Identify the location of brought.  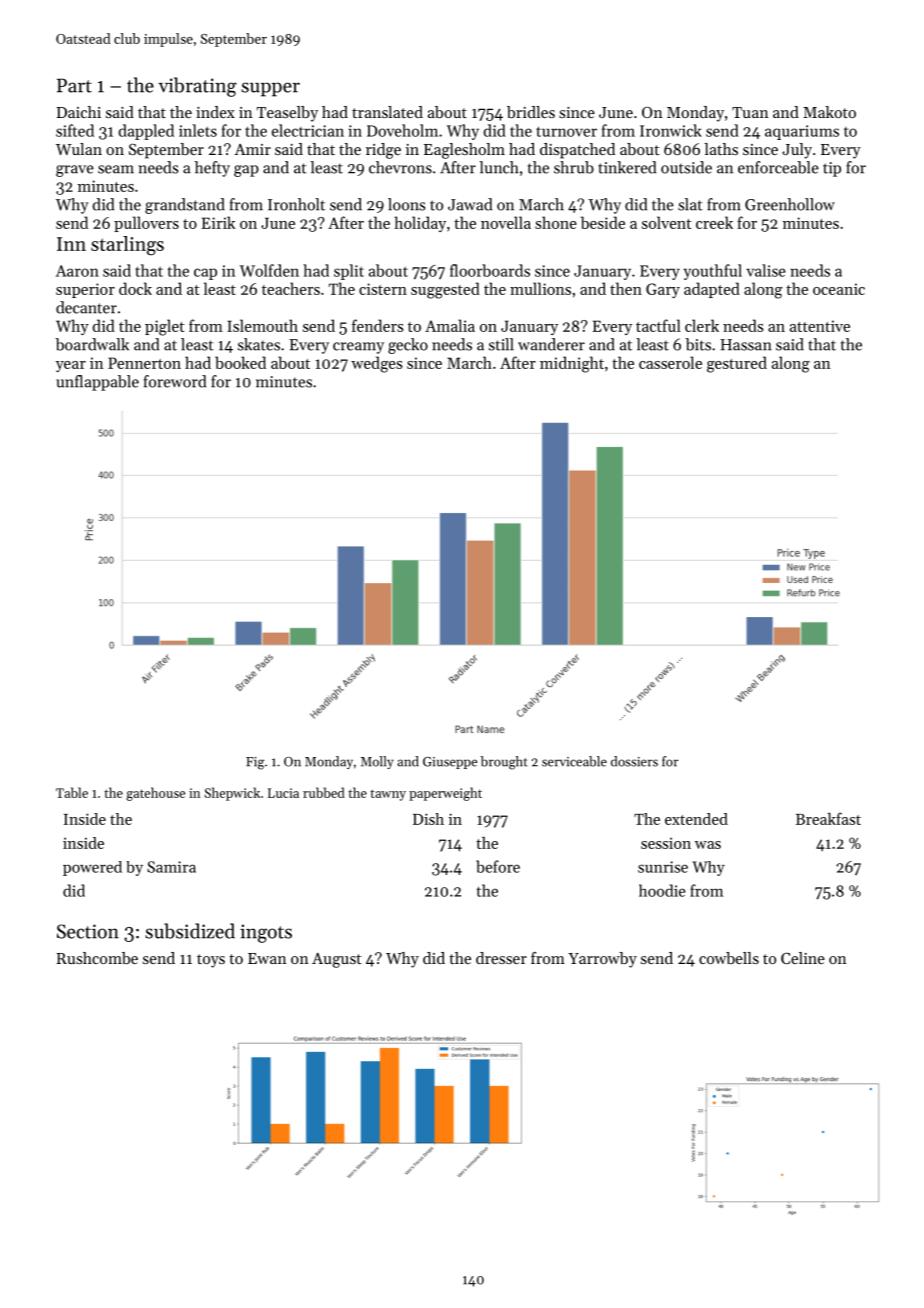
(504, 763).
